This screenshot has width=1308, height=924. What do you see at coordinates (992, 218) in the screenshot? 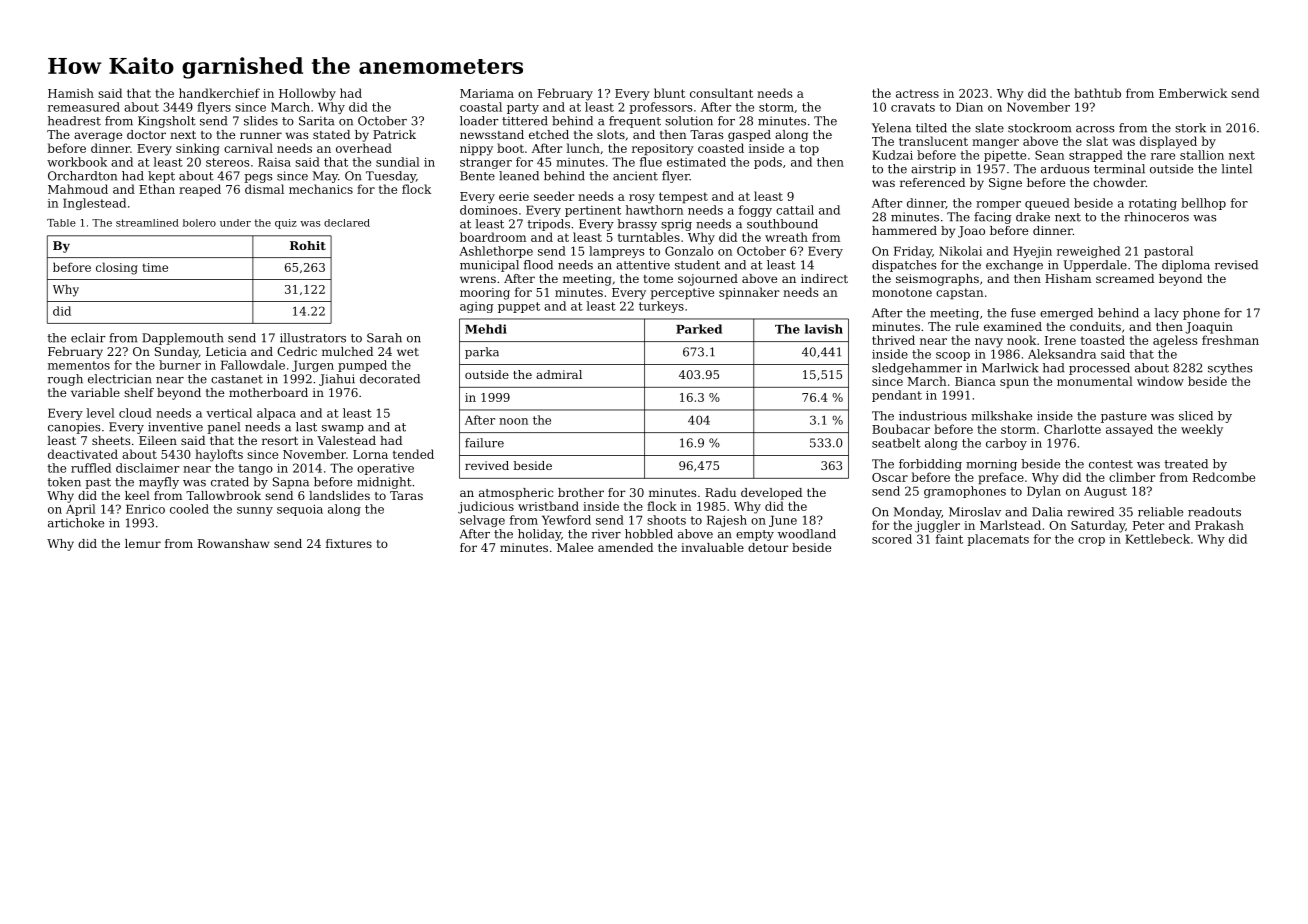
I see `facing` at bounding box center [992, 218].
